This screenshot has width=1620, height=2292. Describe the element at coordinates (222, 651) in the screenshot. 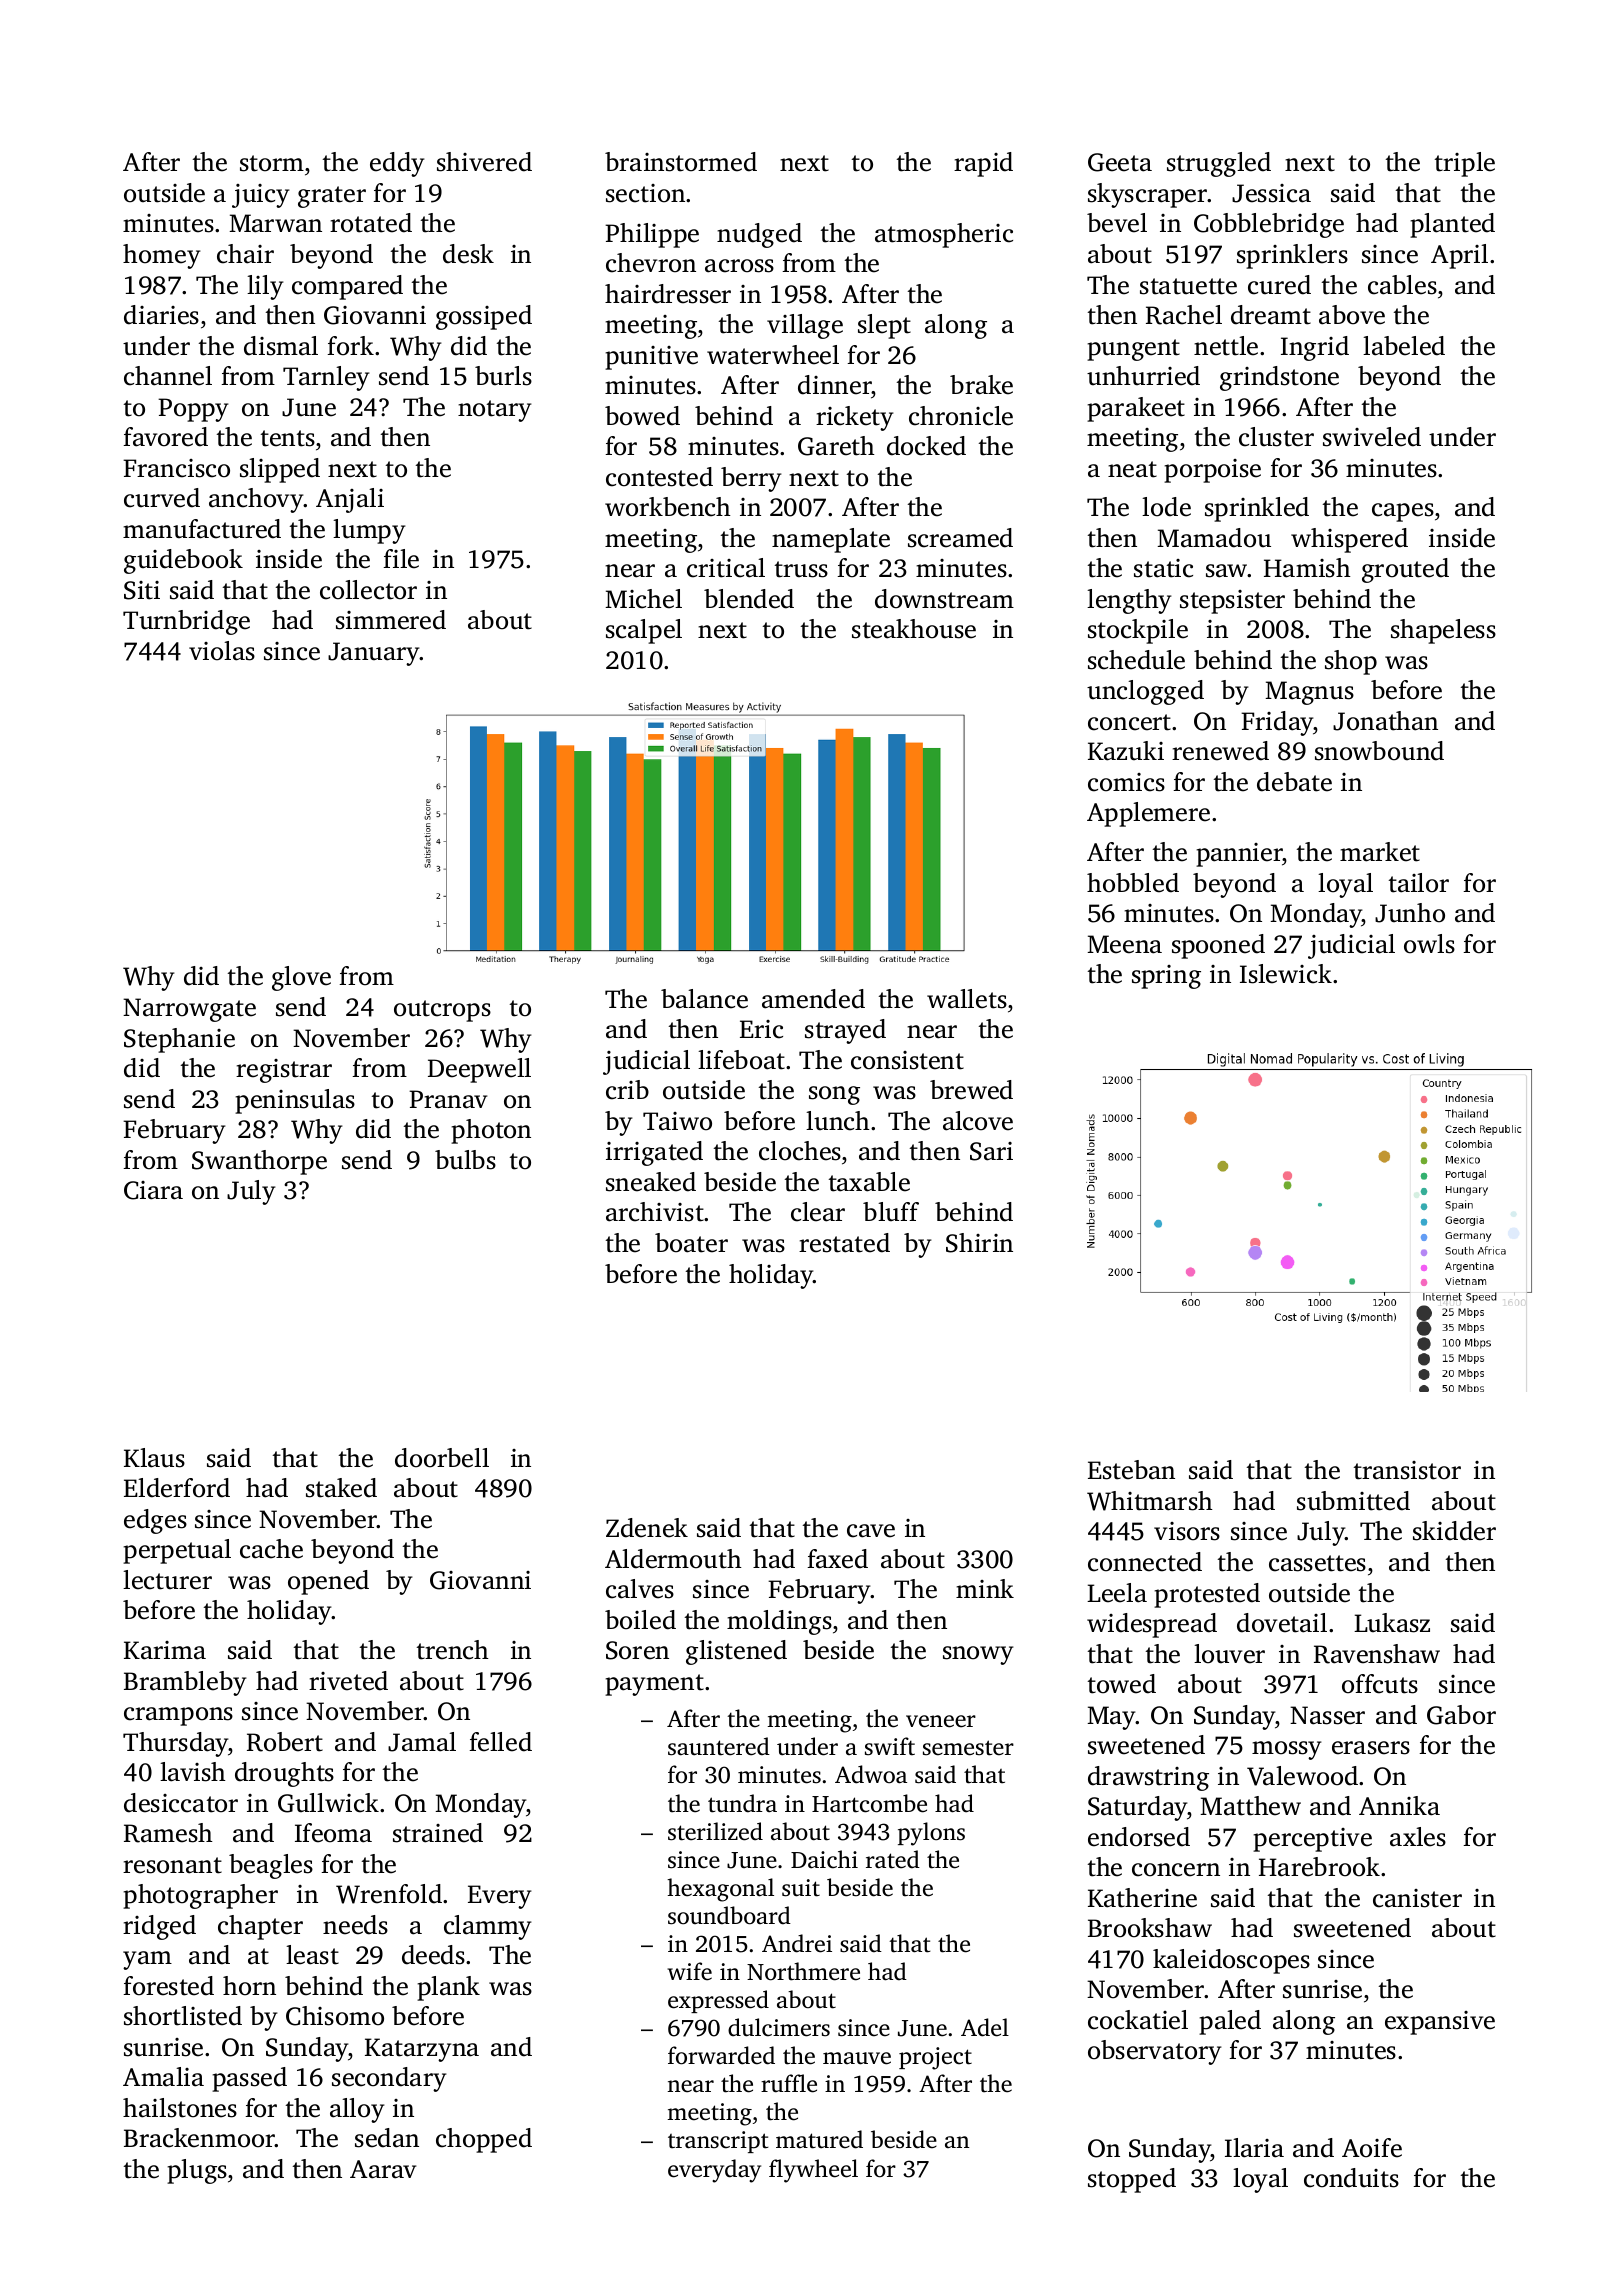

I see `violas` at that location.
